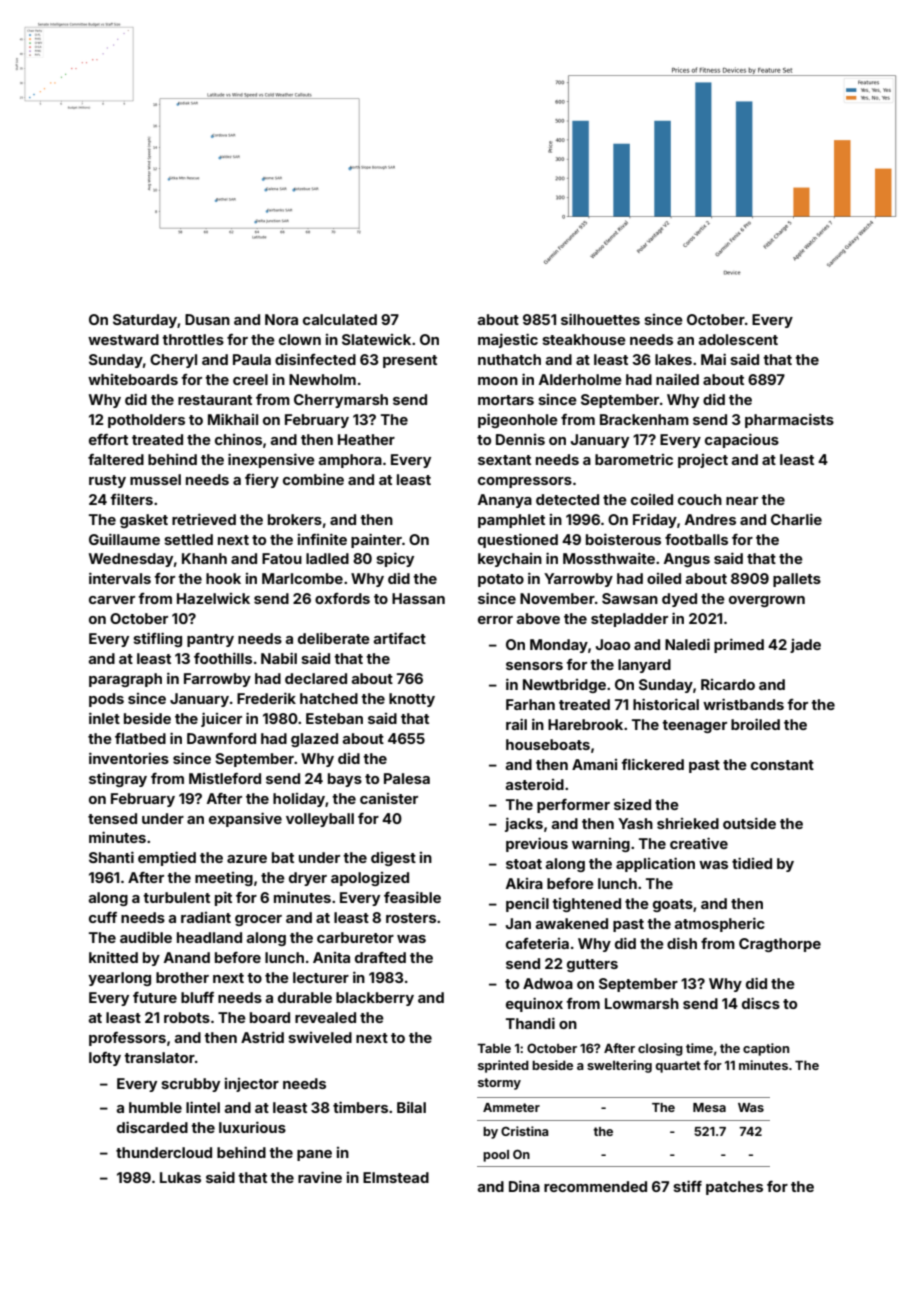 The width and height of the document is (924, 1308). I want to click on disinfected, so click(315, 359).
